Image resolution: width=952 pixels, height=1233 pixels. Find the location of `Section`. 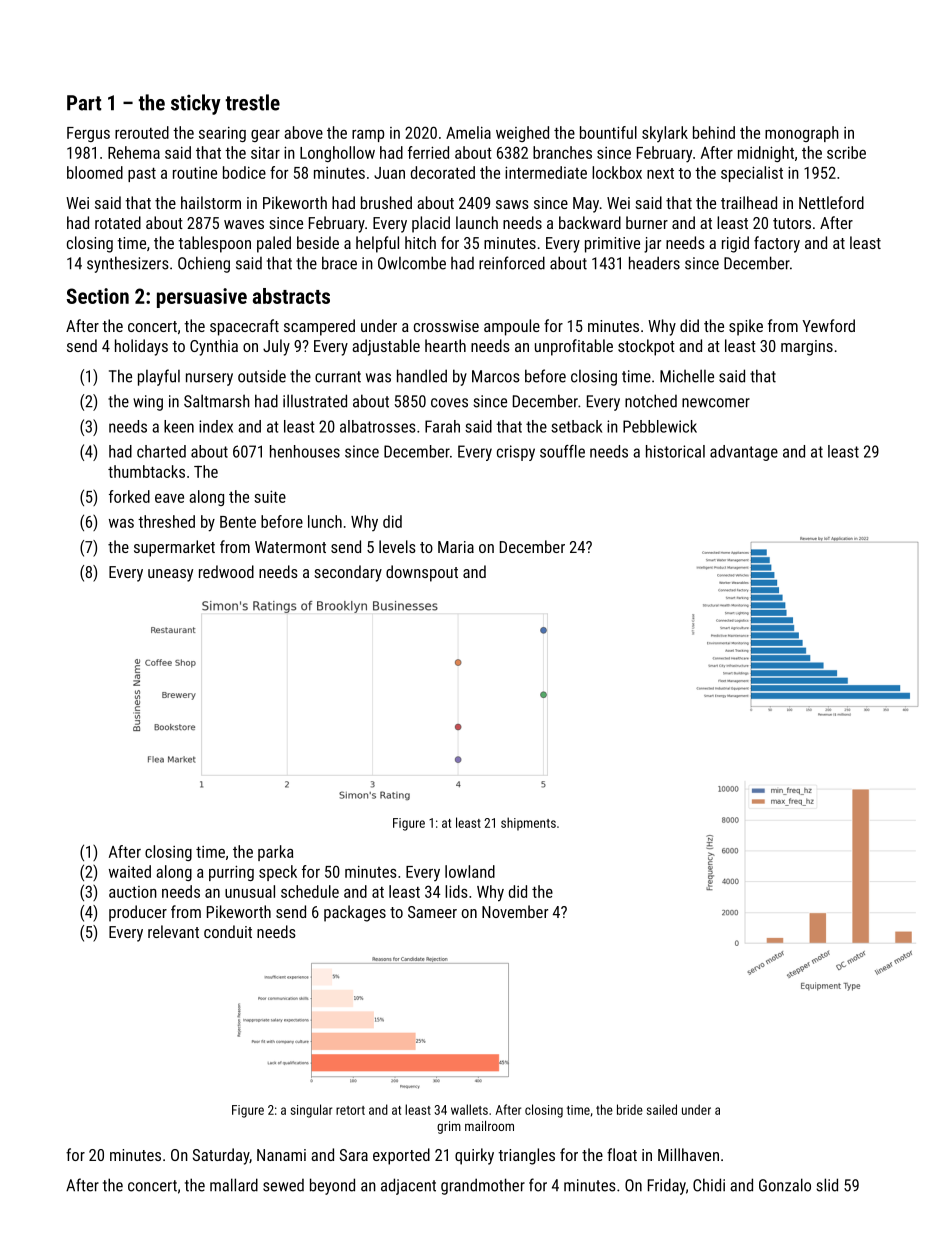

Section is located at coordinates (98, 296).
